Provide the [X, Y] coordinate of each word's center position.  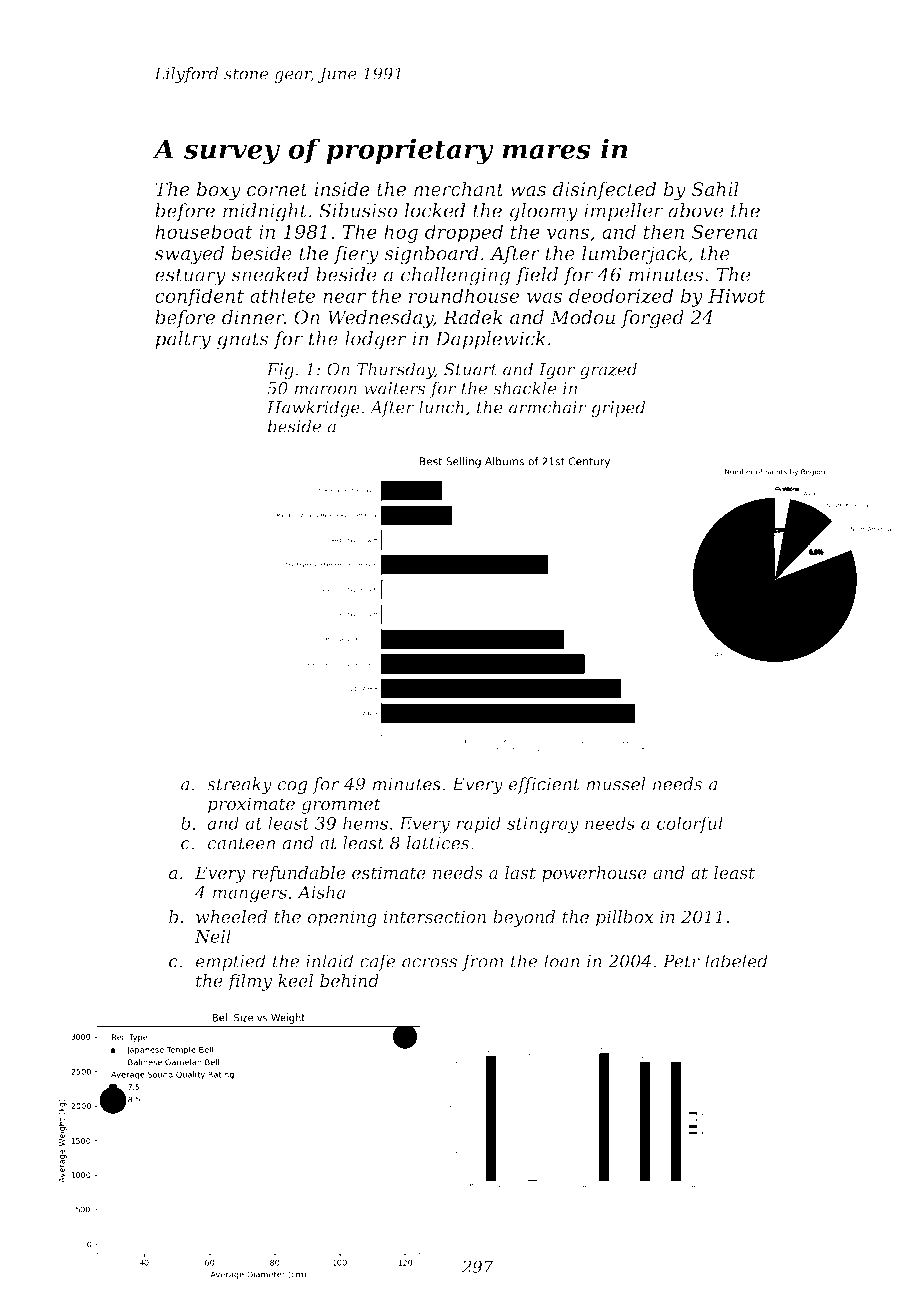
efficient [544, 785]
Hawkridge [313, 408]
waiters [394, 388]
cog [293, 787]
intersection [434, 917]
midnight [265, 212]
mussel [616, 784]
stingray [543, 825]
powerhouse [594, 874]
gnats [242, 341]
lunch [441, 407]
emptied [231, 962]
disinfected [604, 191]
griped [618, 408]
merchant [459, 189]
